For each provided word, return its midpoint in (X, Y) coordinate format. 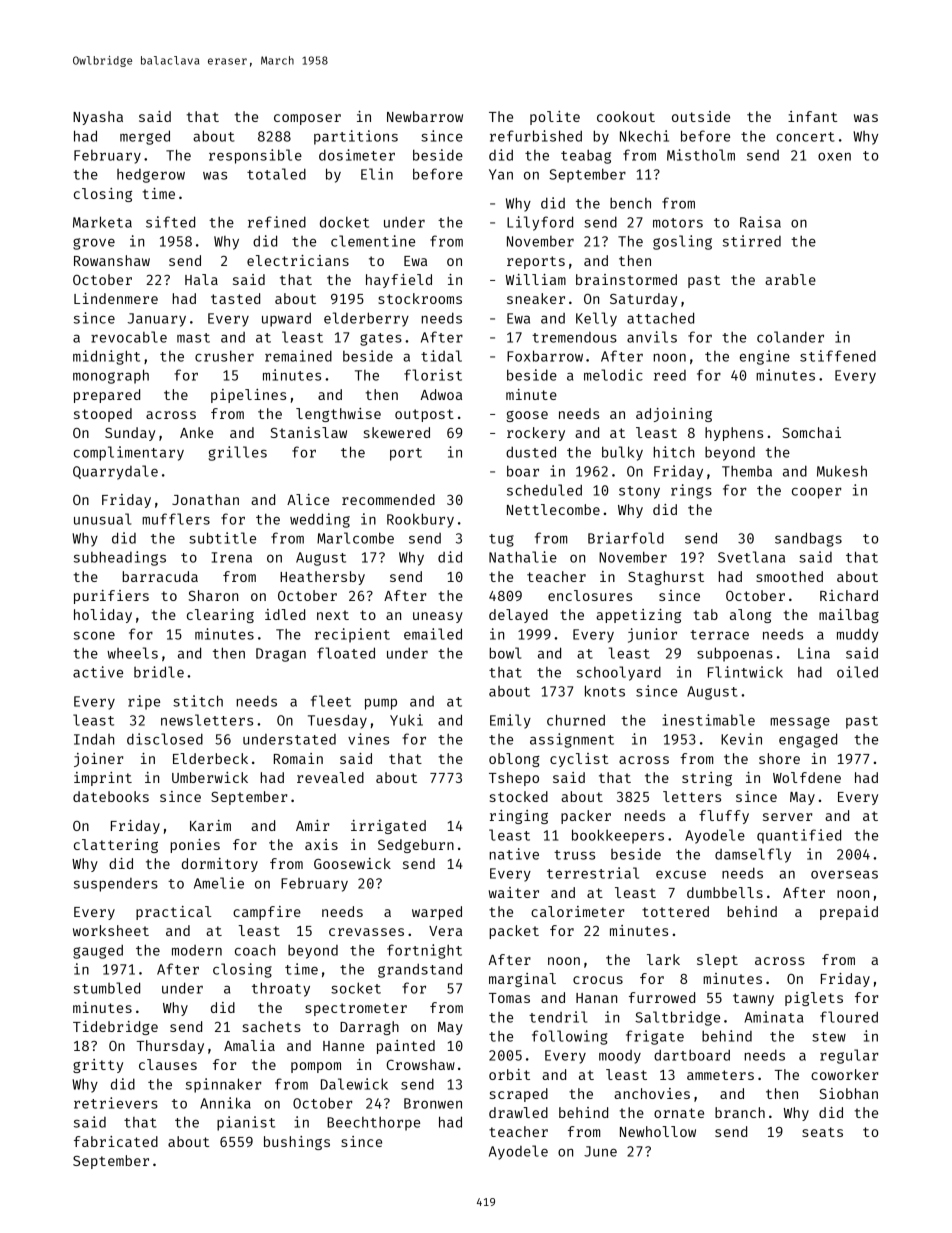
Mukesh (842, 471)
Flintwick (745, 672)
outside (701, 116)
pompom (316, 1067)
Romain (298, 758)
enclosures (590, 595)
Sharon (213, 595)
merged (145, 137)
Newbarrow (425, 116)
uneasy (438, 617)
